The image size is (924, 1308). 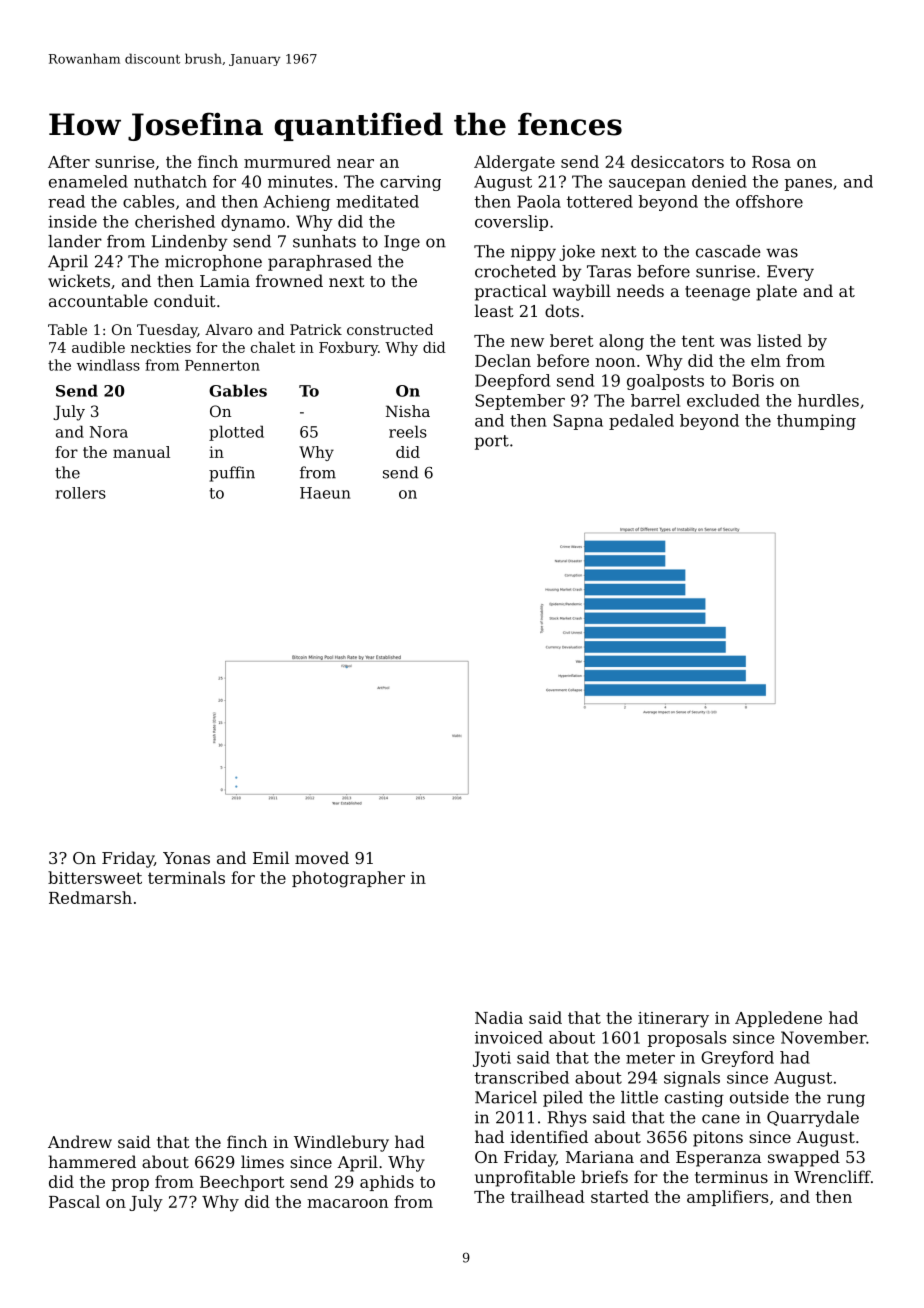 What do you see at coordinates (81, 493) in the image?
I see `rollers` at bounding box center [81, 493].
